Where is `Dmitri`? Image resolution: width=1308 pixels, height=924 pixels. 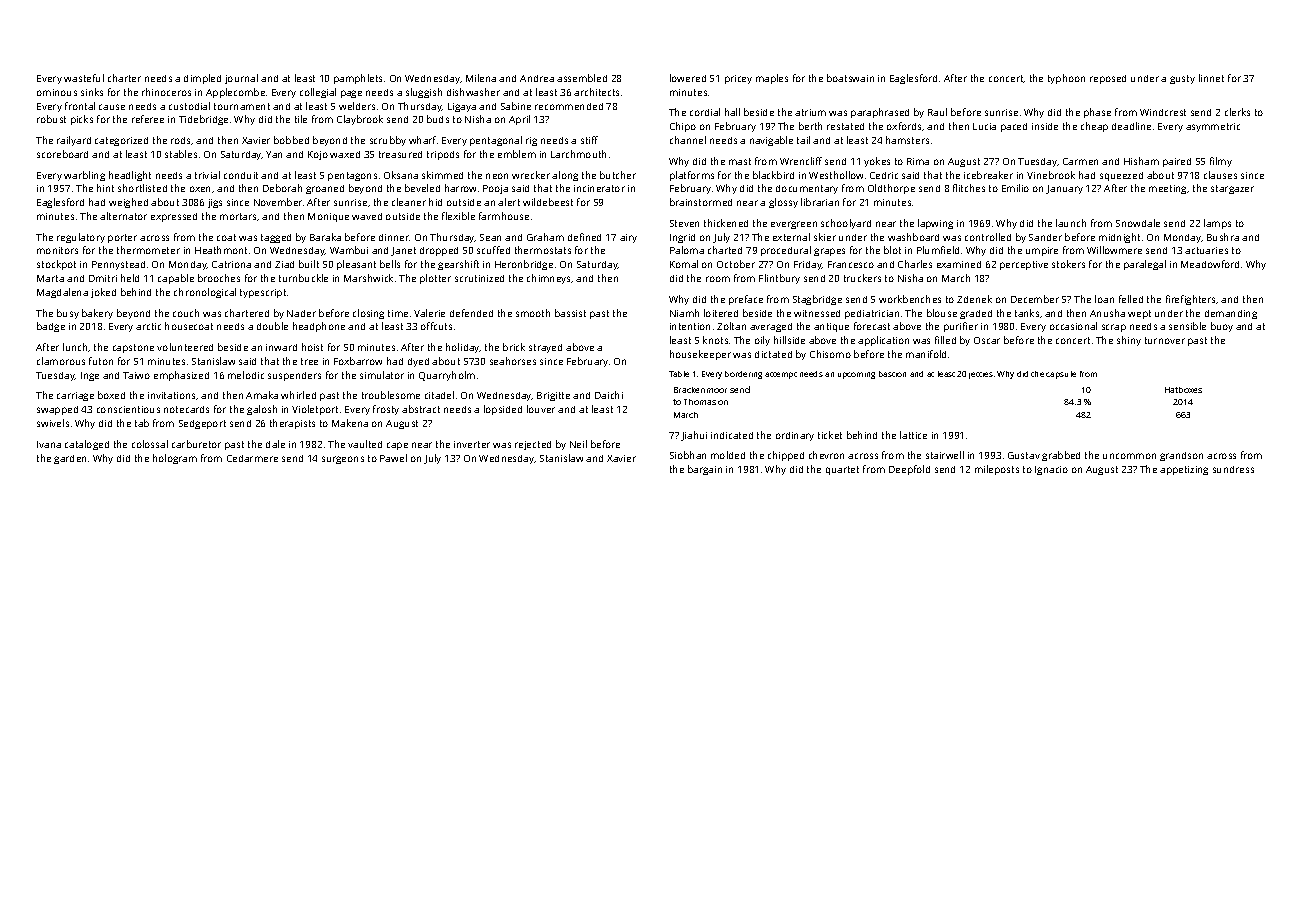
Dmitri is located at coordinates (103, 278).
